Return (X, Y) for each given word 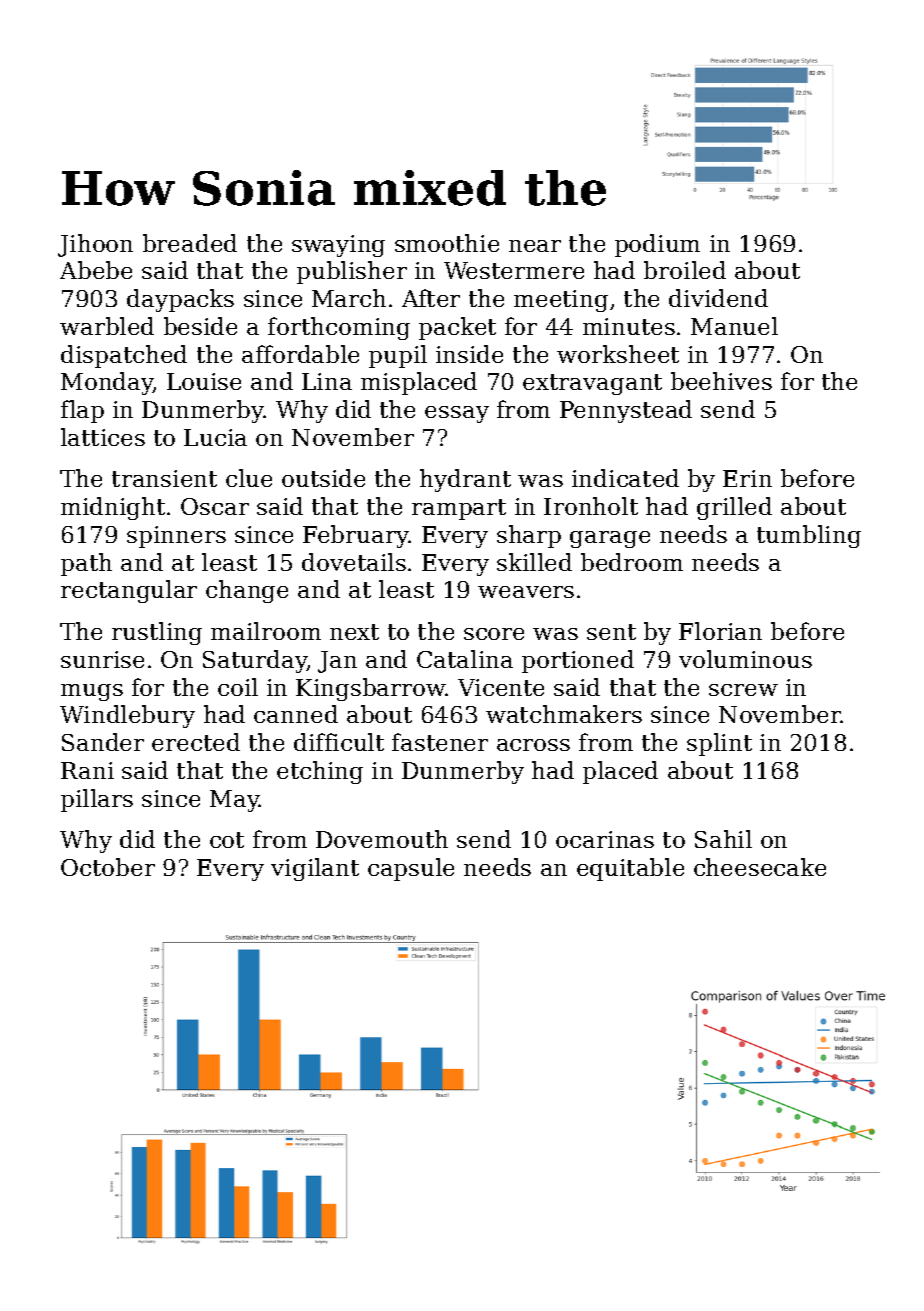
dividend (718, 298)
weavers (526, 592)
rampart (459, 509)
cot (227, 840)
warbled (107, 326)
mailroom (266, 631)
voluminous (745, 659)
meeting (561, 301)
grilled (734, 508)
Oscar (215, 506)
